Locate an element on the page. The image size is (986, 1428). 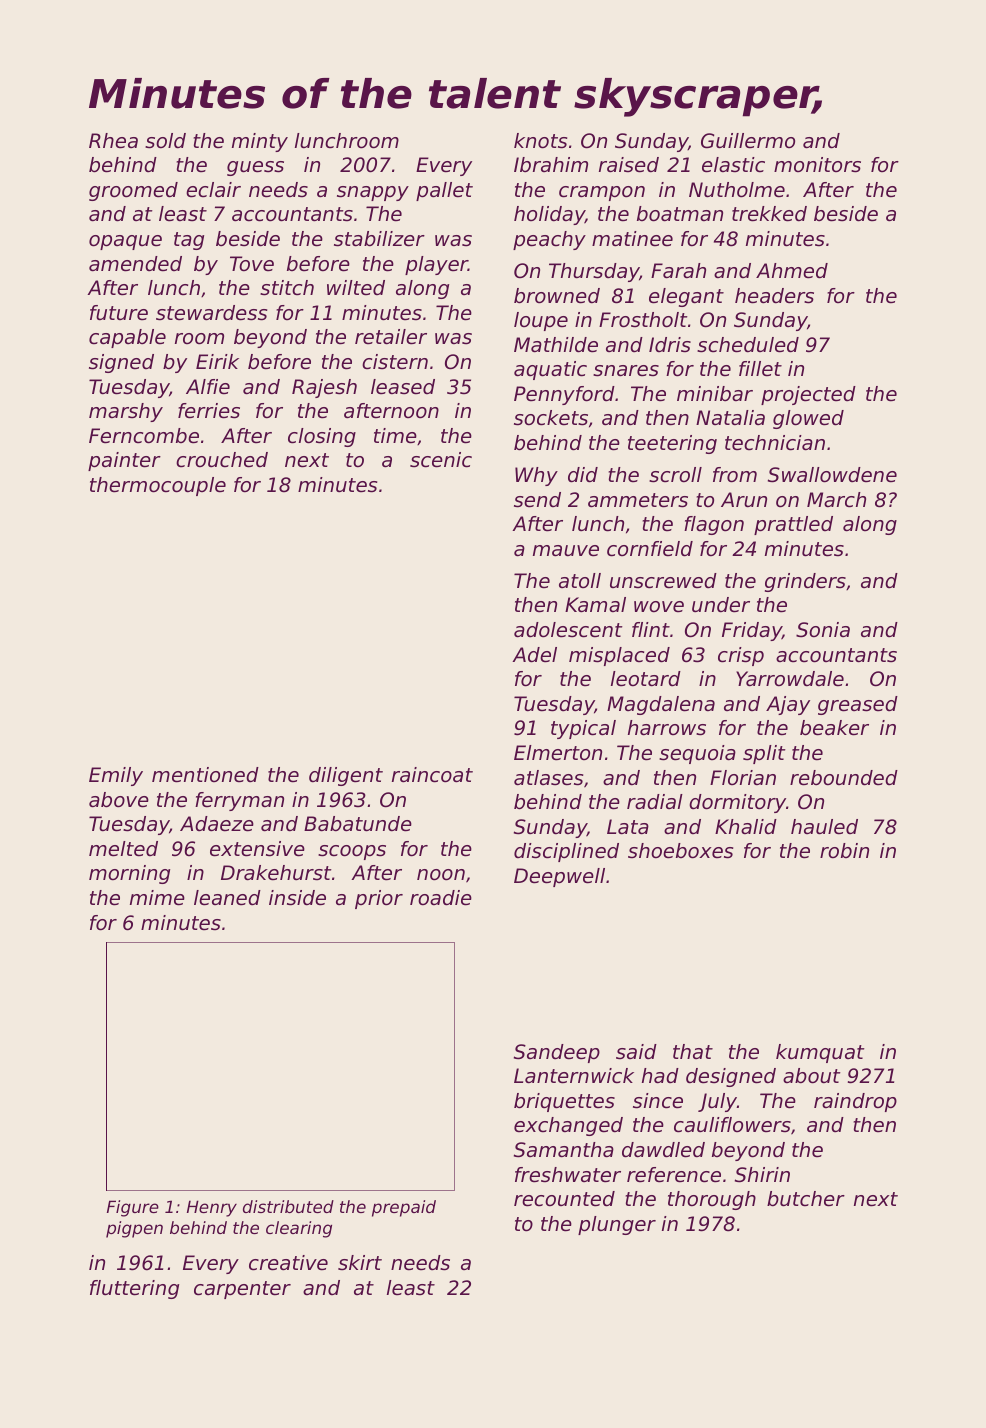
recounted is located at coordinates (564, 1199).
